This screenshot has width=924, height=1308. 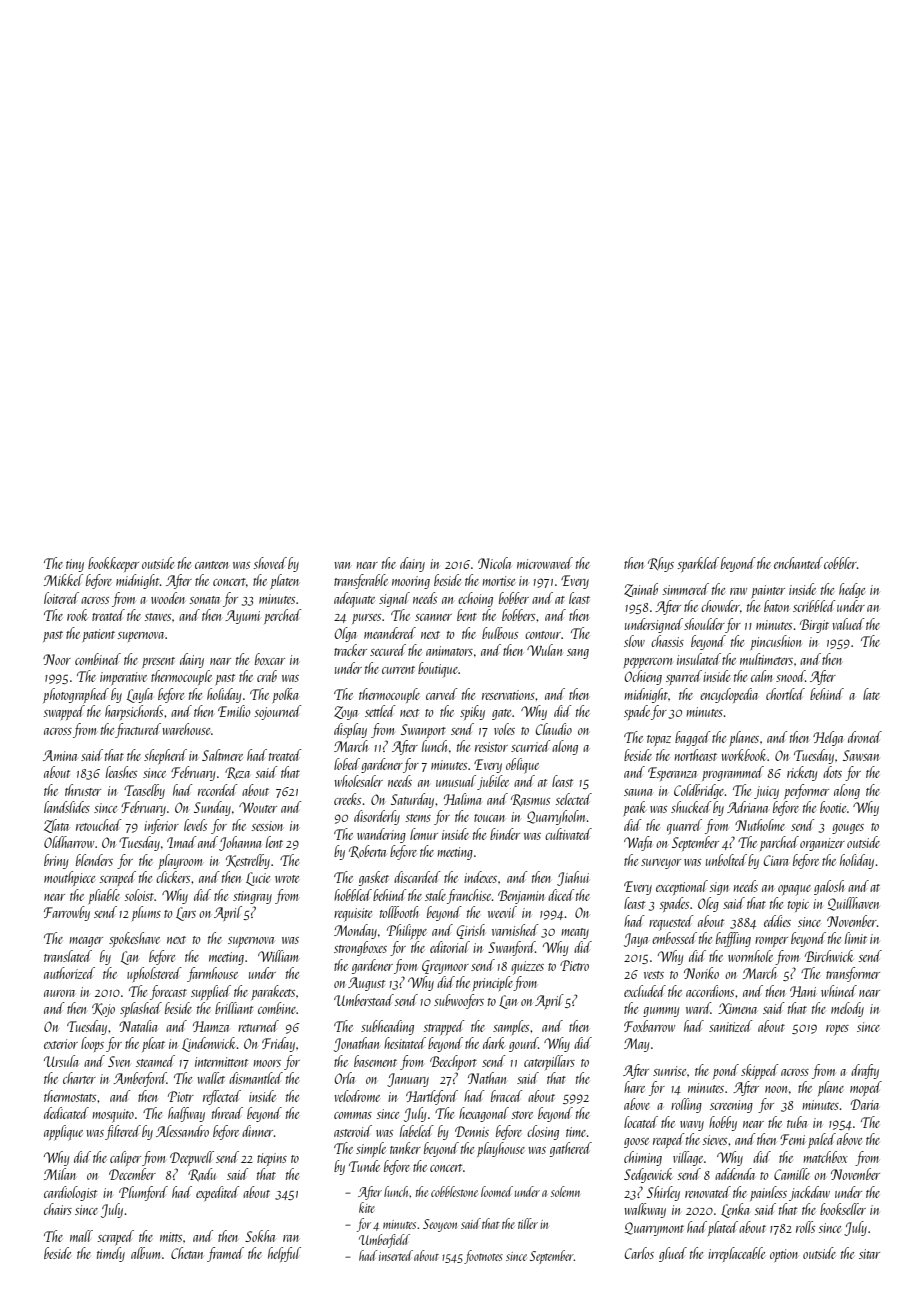 I want to click on droned, so click(x=865, y=737).
